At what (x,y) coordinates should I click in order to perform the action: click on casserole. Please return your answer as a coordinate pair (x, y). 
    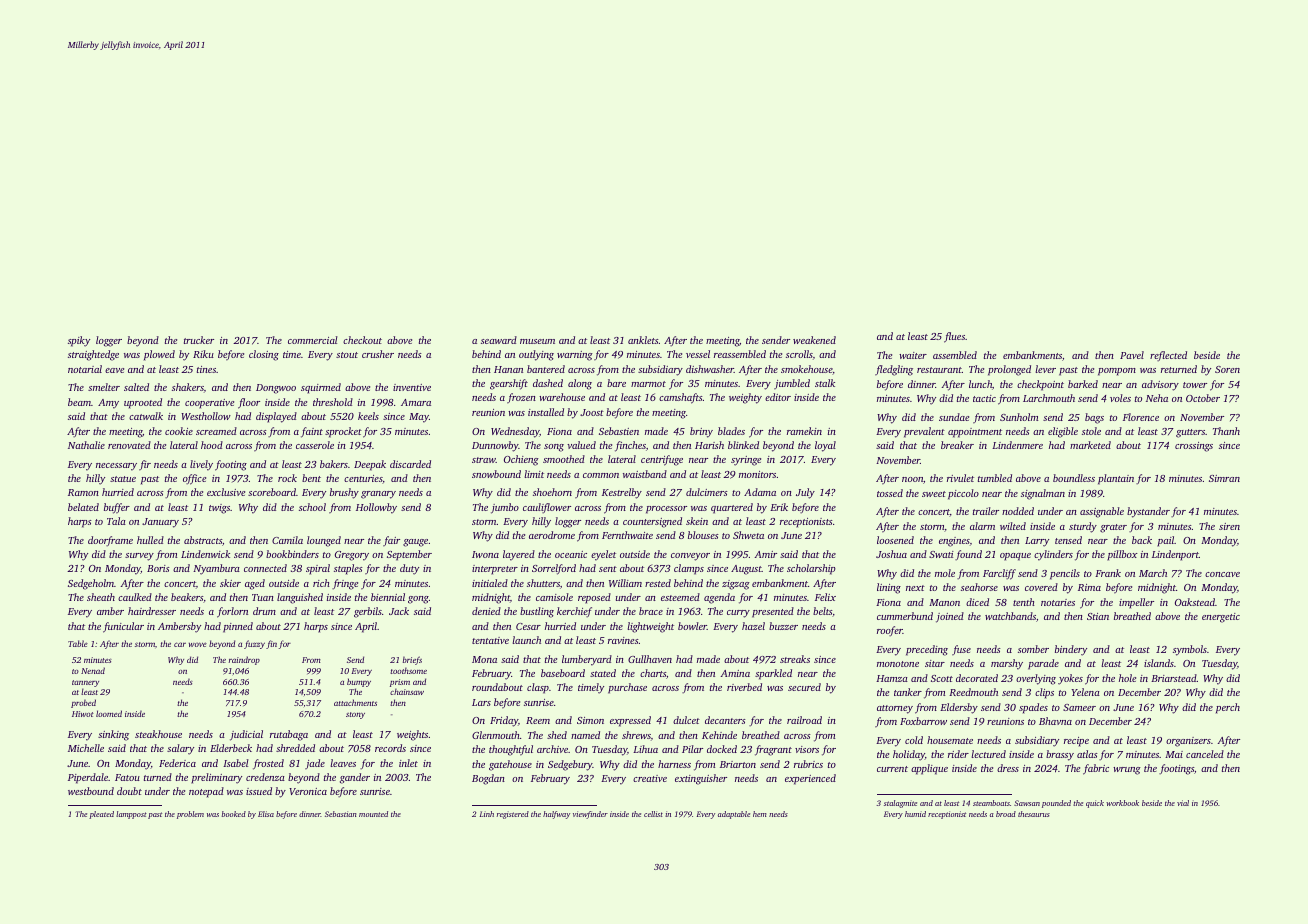
    Looking at the image, I should click on (315, 445).
